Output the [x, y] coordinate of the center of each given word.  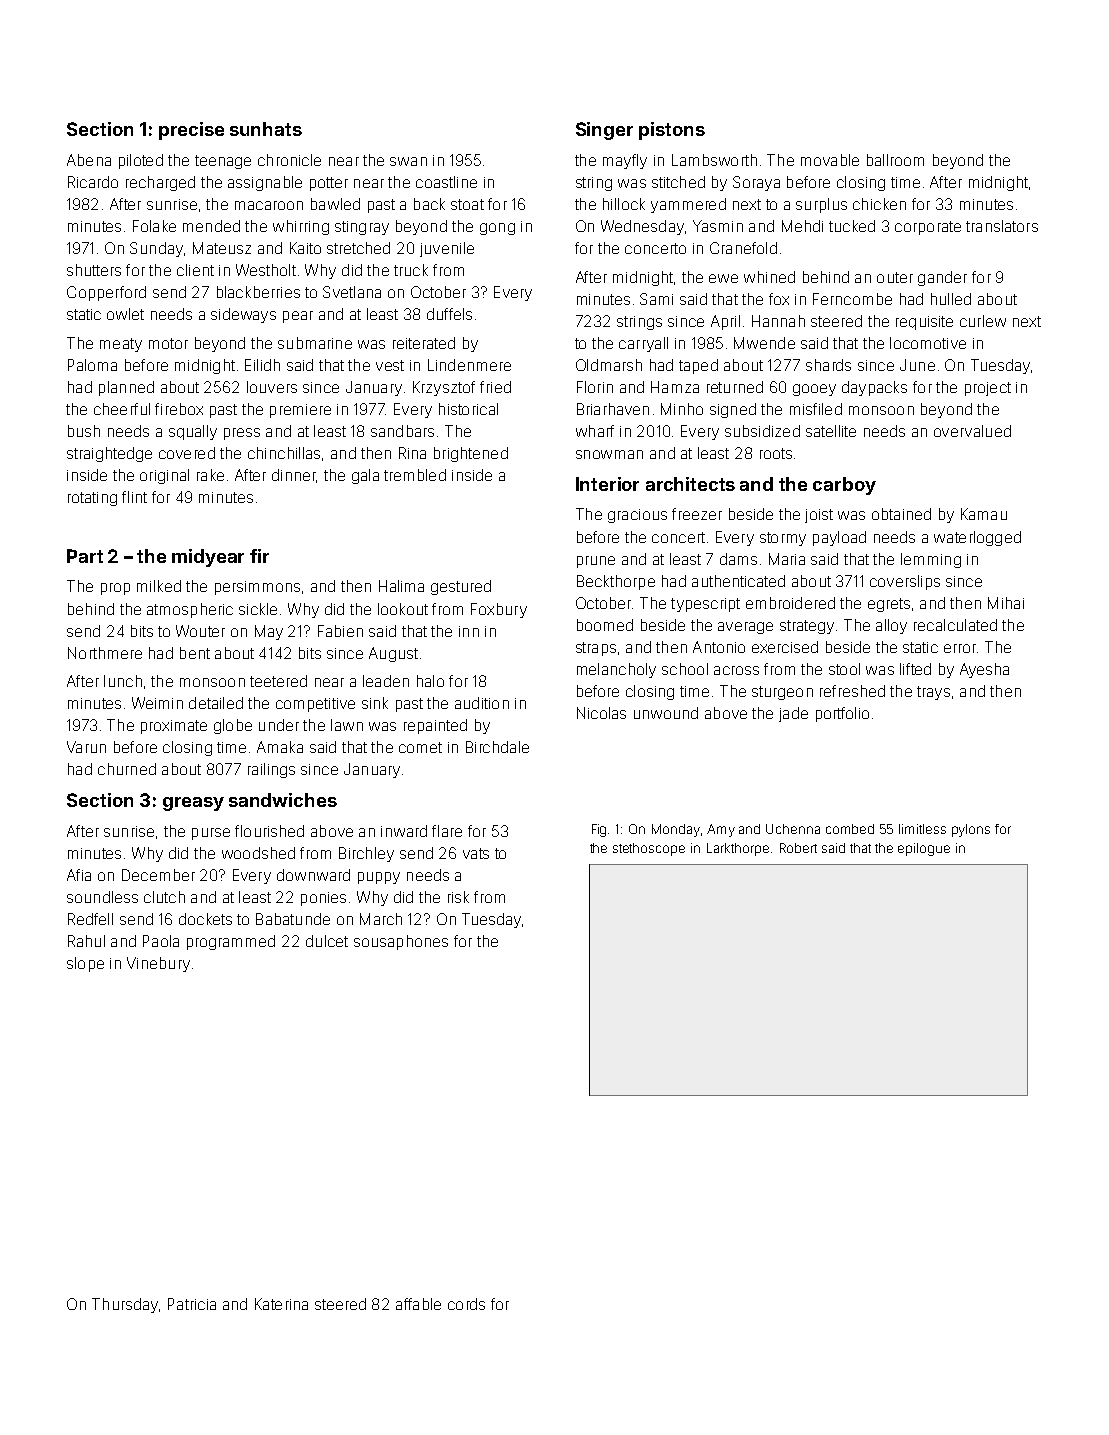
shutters [94, 270]
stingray [362, 228]
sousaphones [401, 942]
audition [482, 703]
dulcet [327, 941]
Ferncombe [852, 299]
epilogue [924, 849]
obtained [901, 514]
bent [195, 653]
